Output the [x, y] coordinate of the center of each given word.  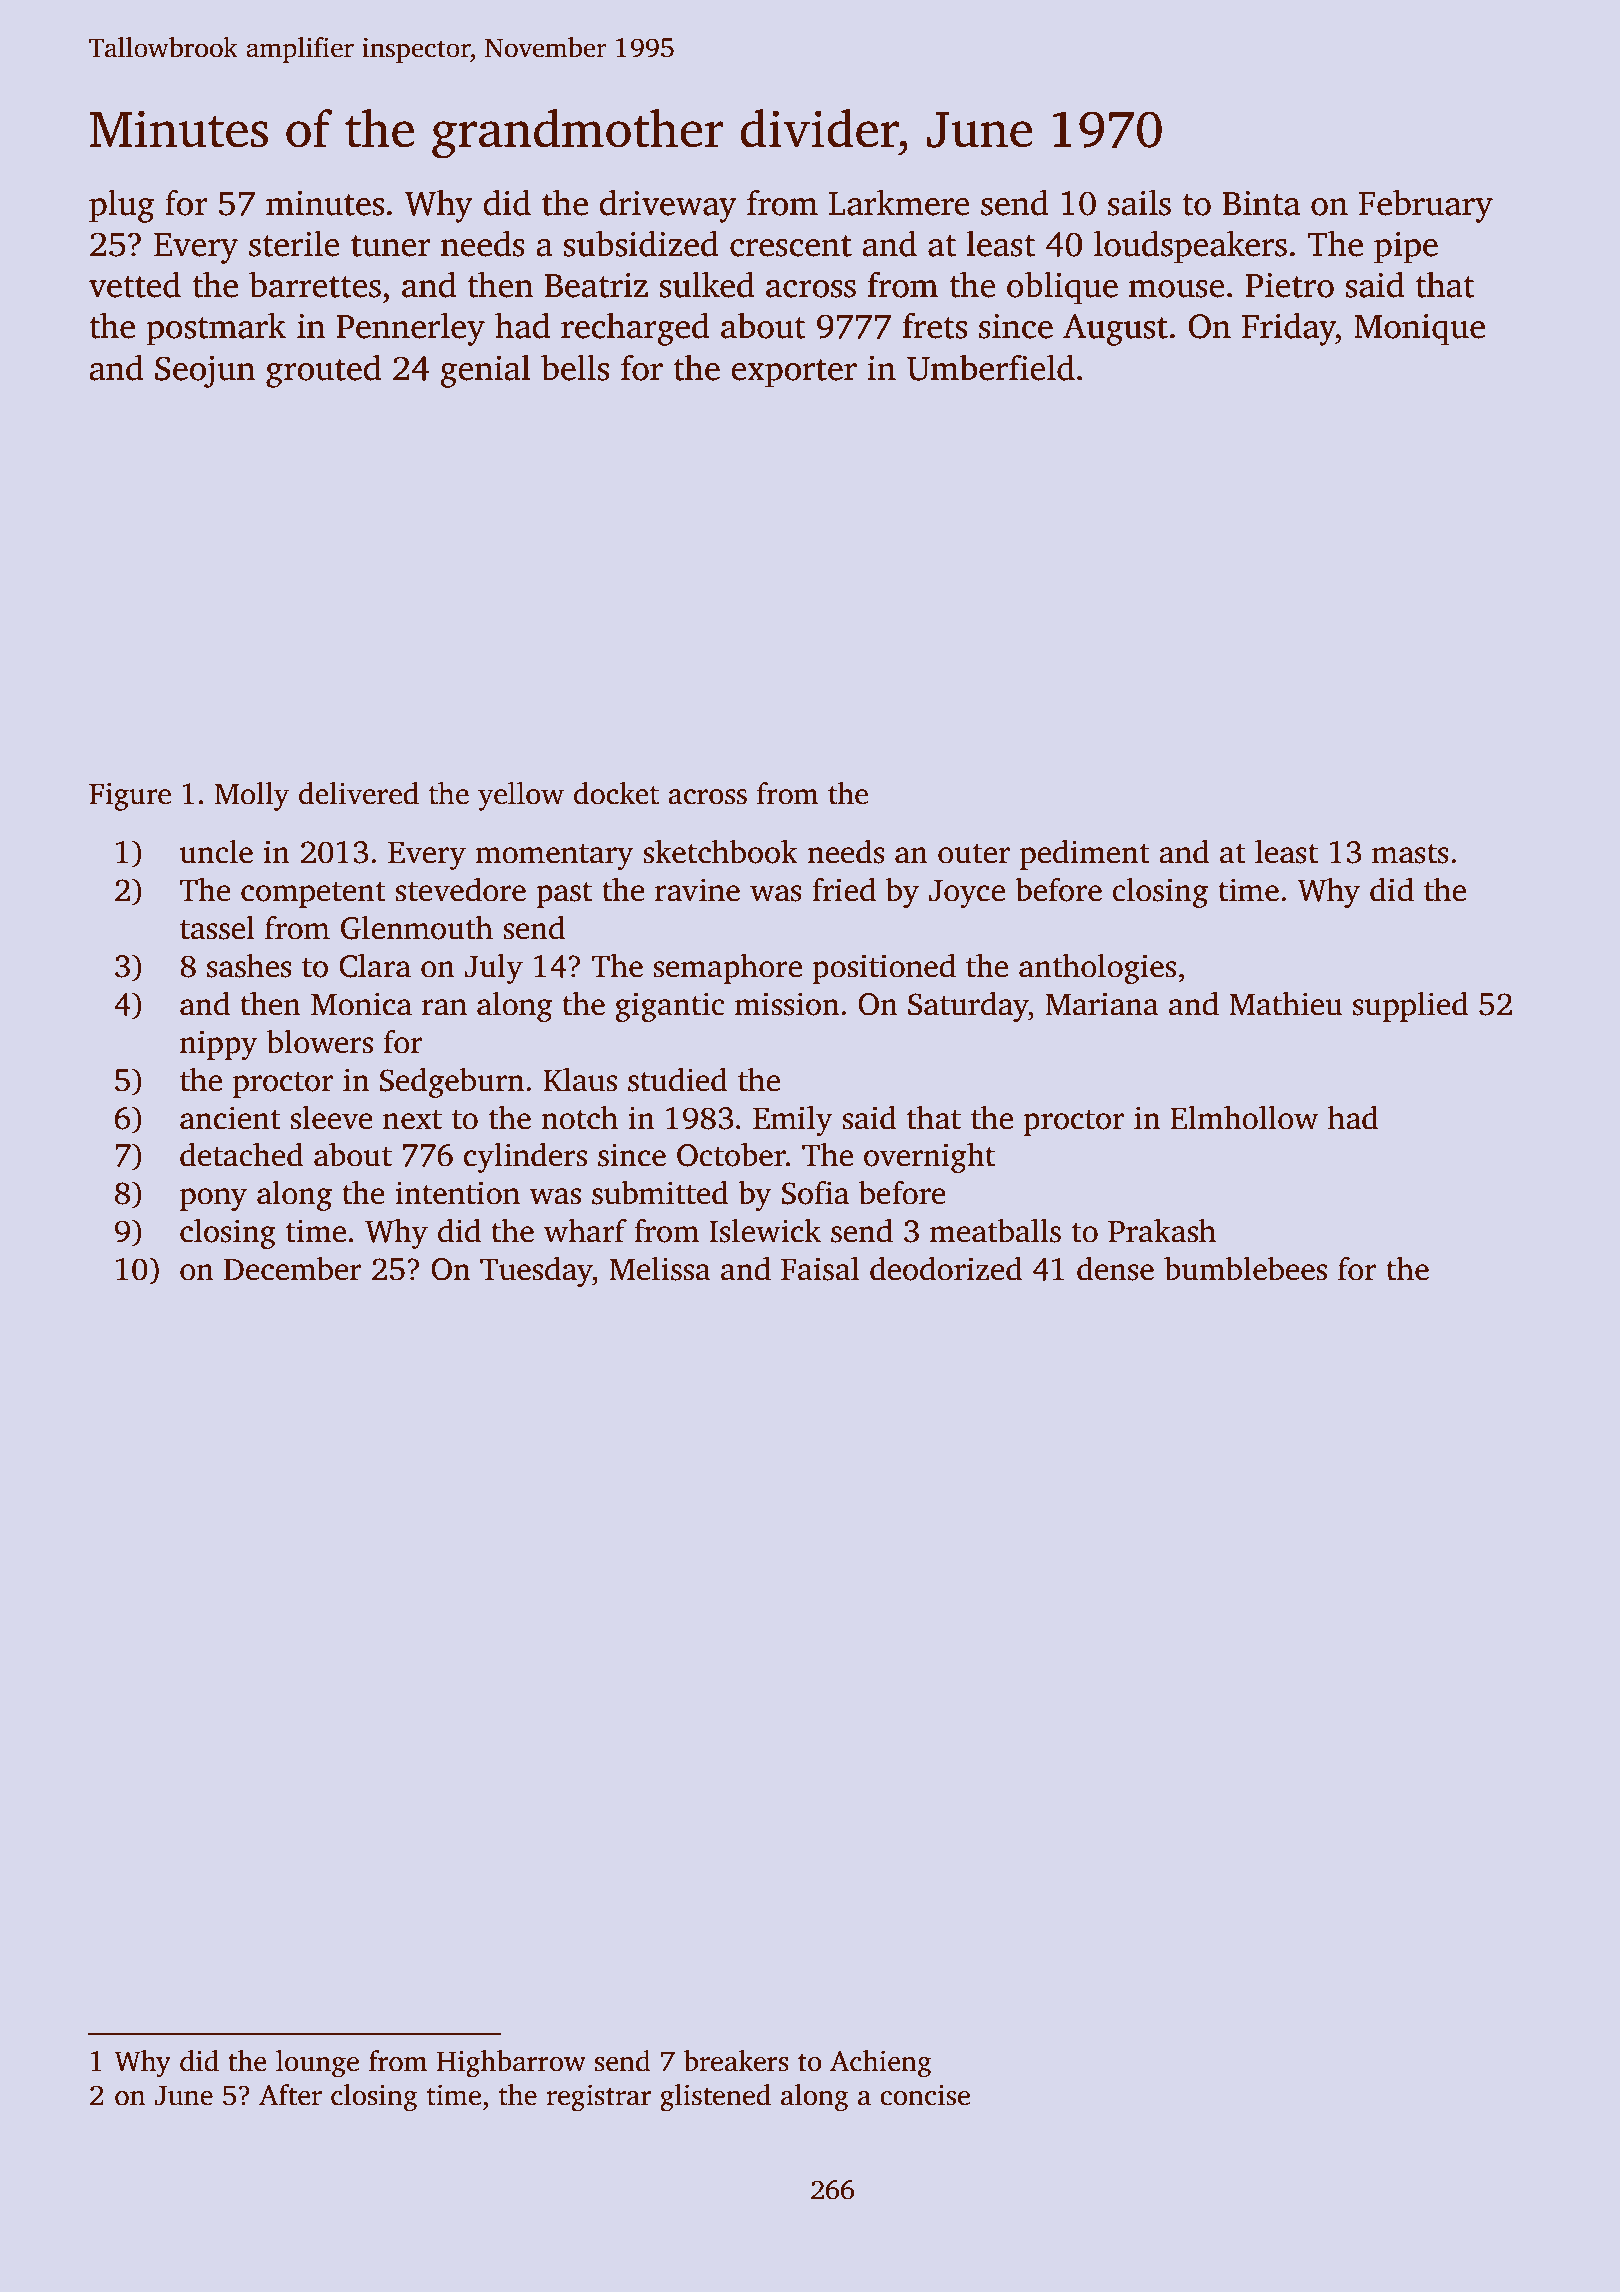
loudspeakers [1190, 247]
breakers [736, 2061]
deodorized [946, 1269]
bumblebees [1245, 1269]
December [293, 1269]
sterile [294, 243]
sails [1139, 203]
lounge [317, 2064]
